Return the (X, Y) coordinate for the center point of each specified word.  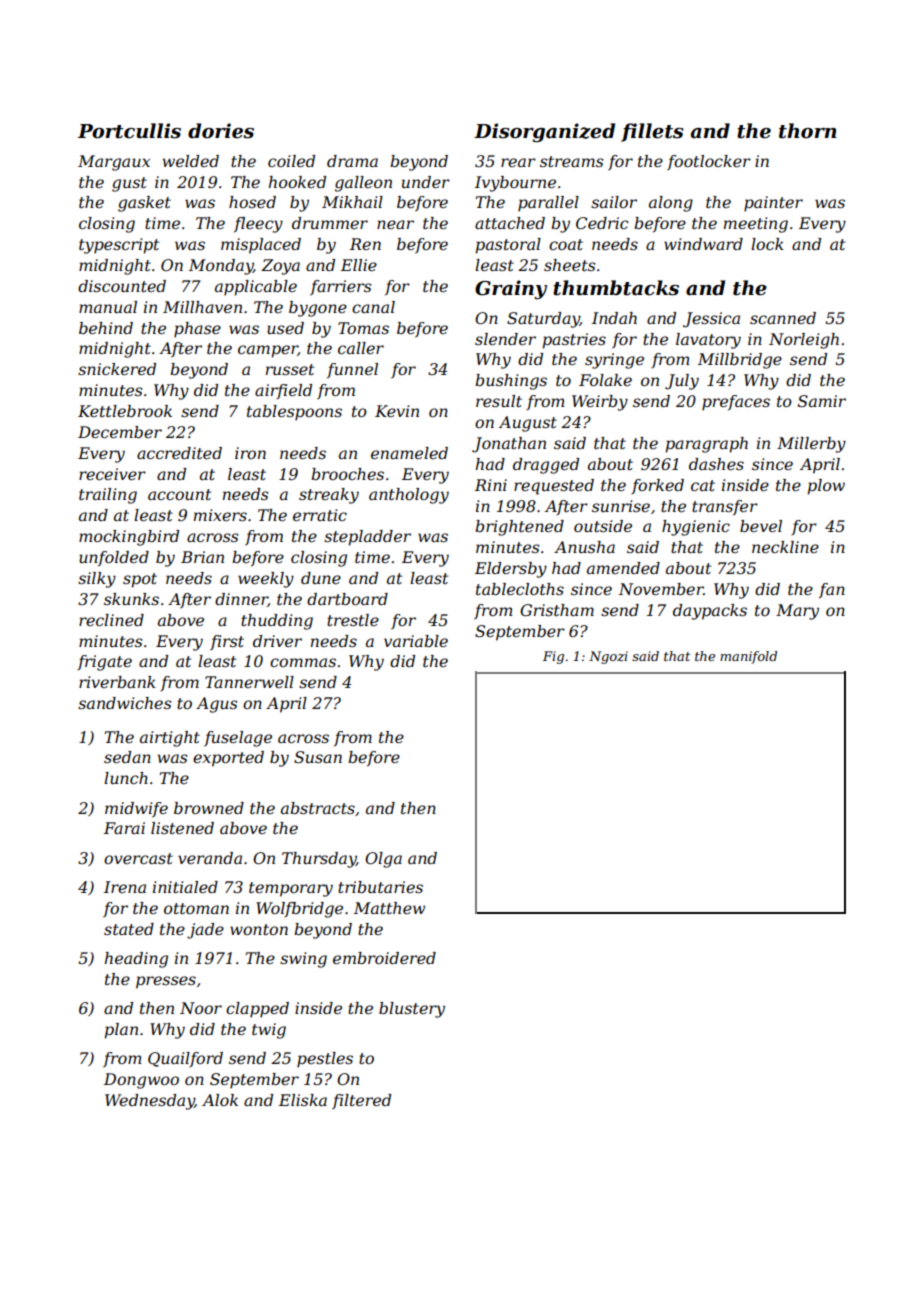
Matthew (389, 908)
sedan (127, 757)
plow (826, 487)
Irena (125, 887)
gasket (144, 204)
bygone (318, 309)
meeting (756, 225)
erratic (320, 515)
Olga (383, 860)
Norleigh (804, 341)
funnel (352, 370)
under (426, 182)
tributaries (380, 887)
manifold (748, 657)
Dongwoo (141, 1081)
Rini (491, 485)
